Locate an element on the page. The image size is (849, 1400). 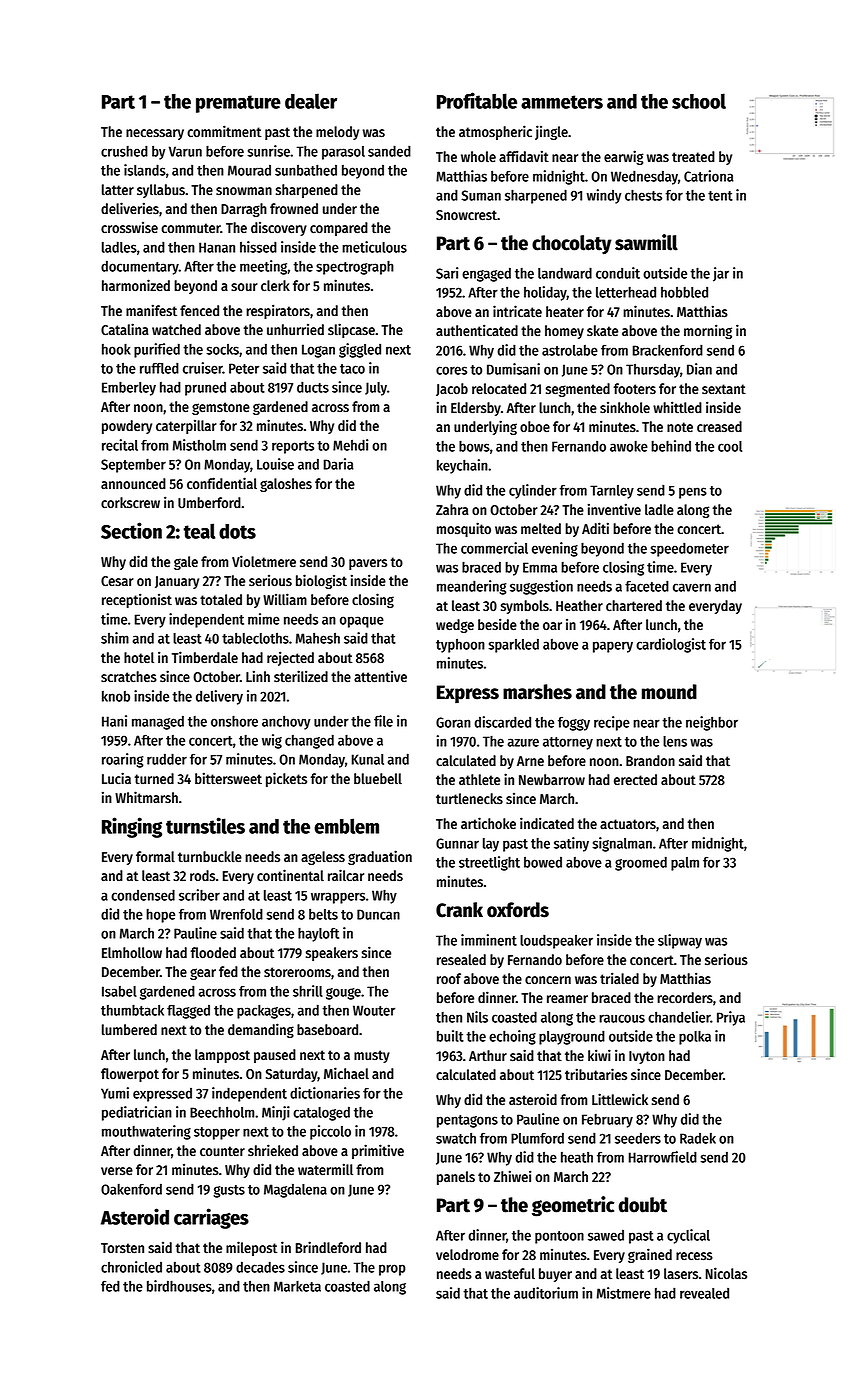
flagged is located at coordinates (188, 1012).
